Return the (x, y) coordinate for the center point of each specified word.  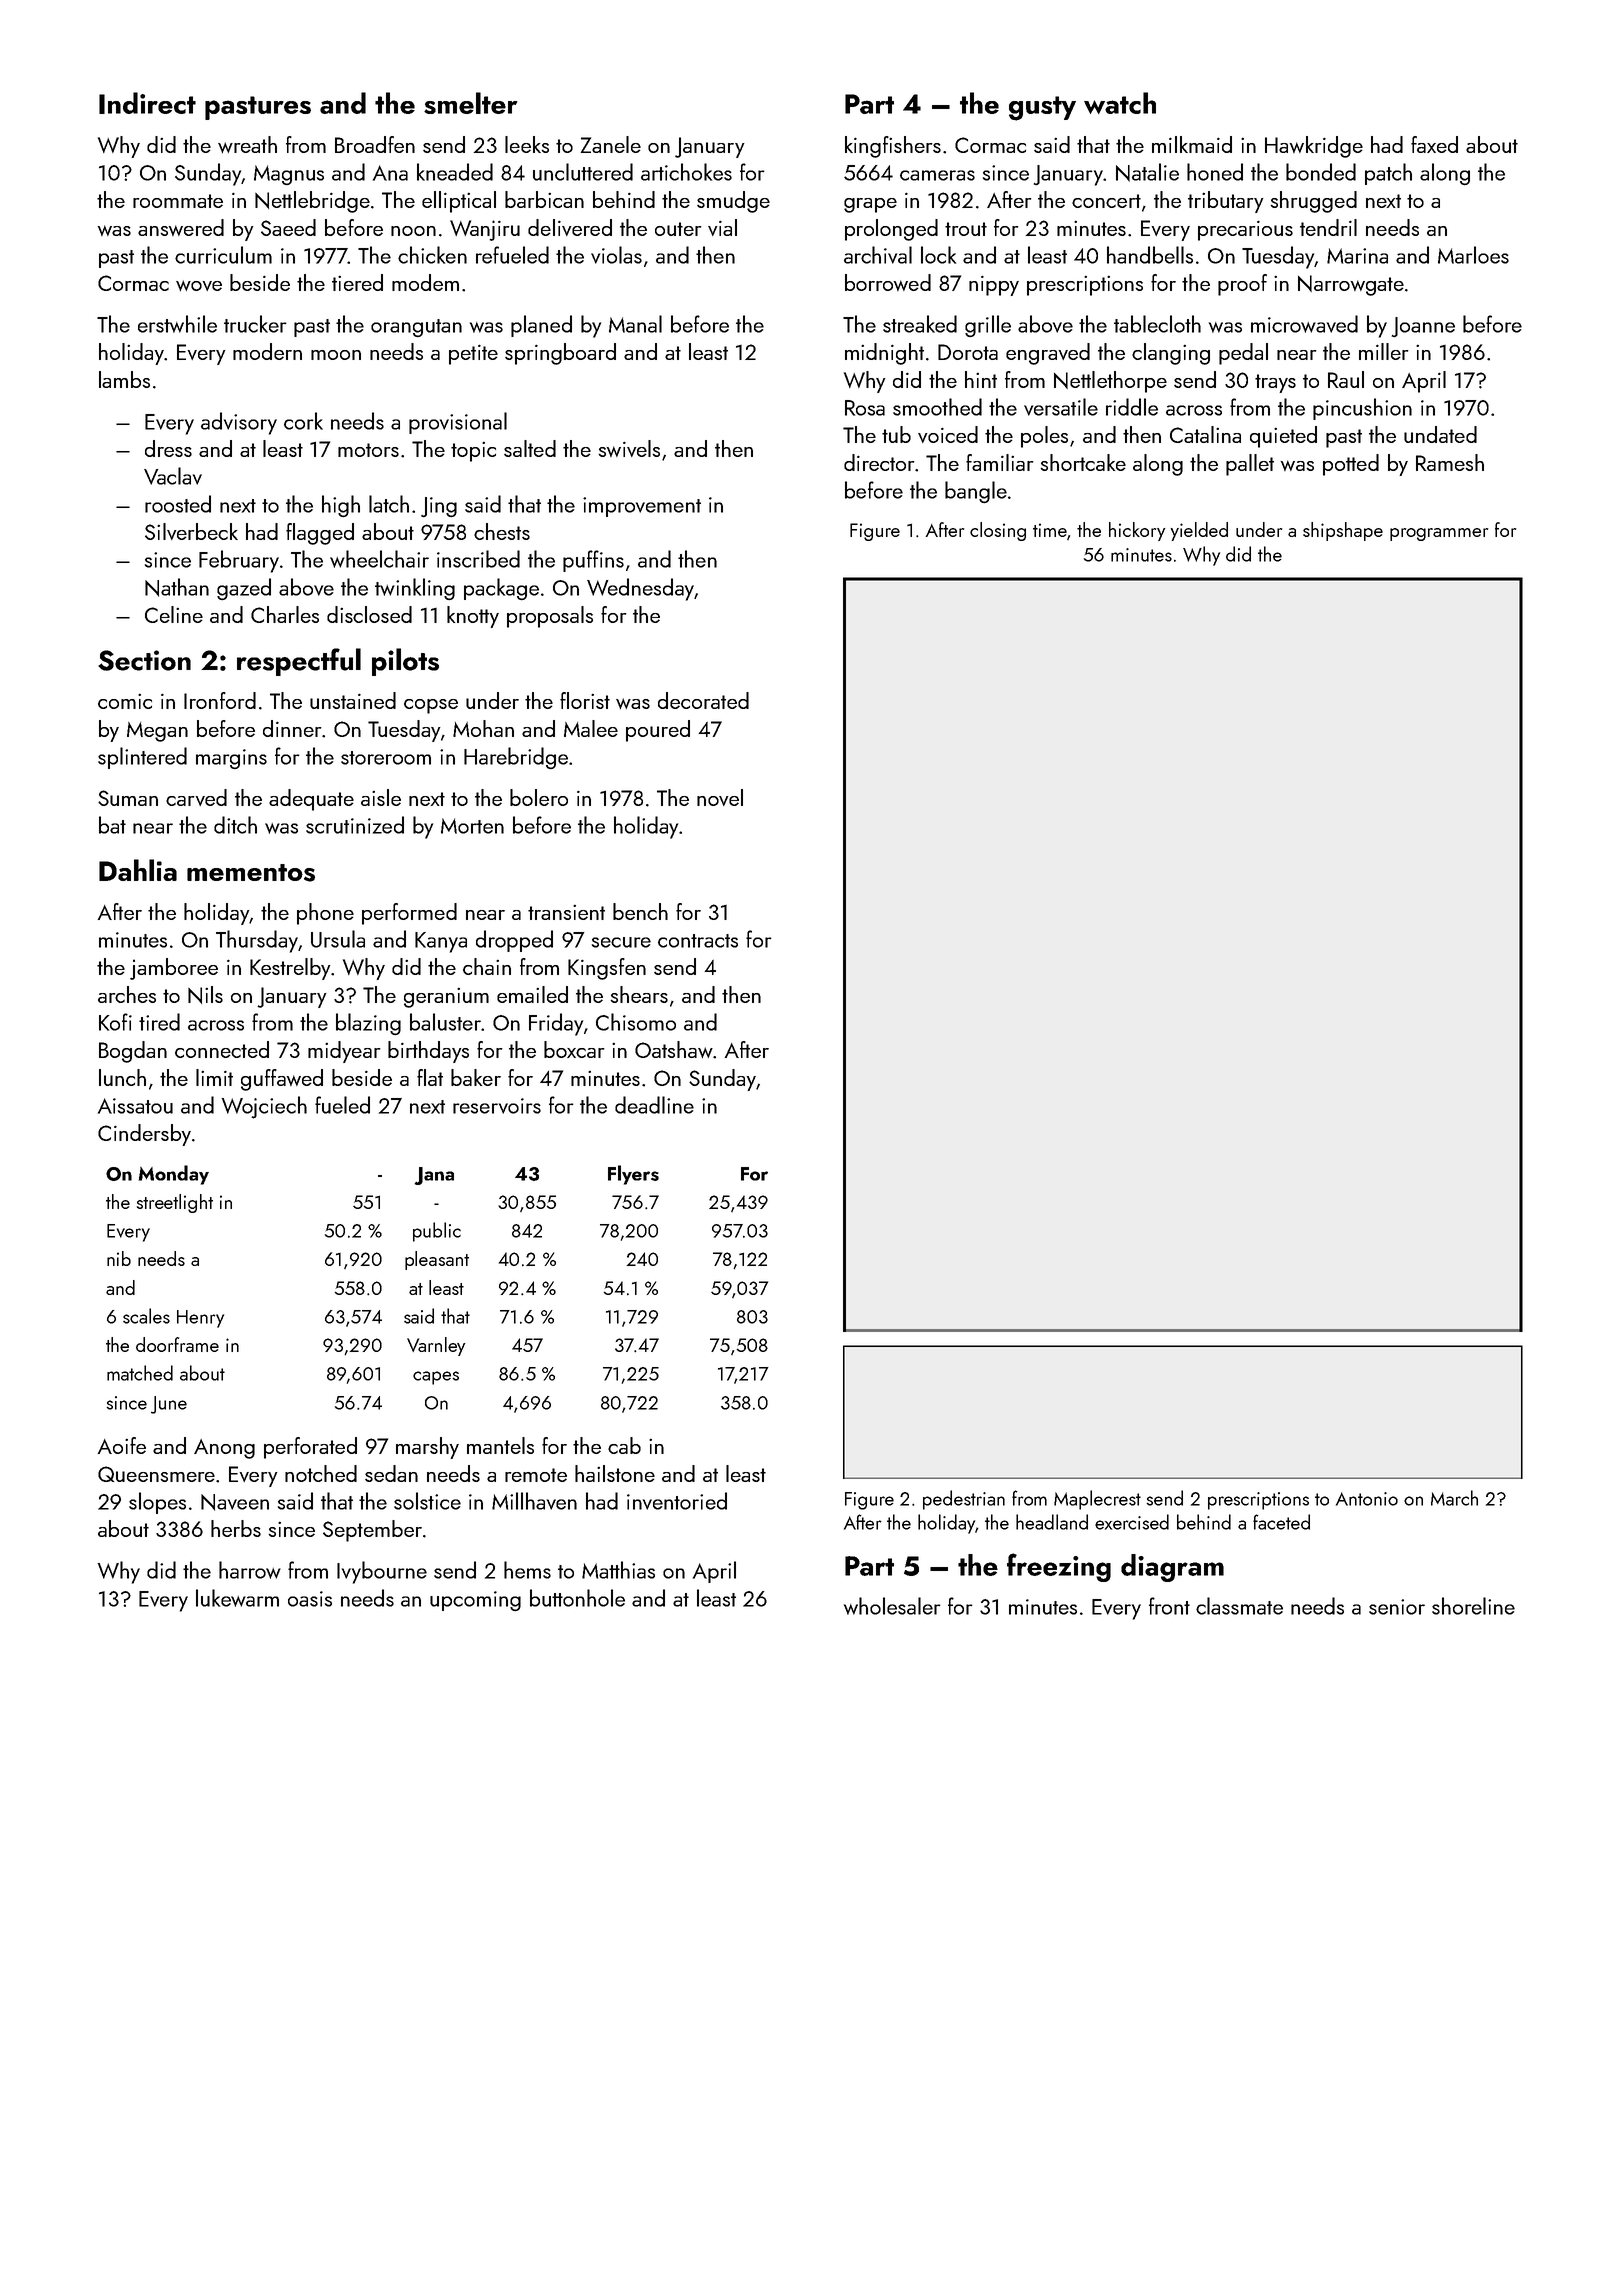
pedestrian (964, 1500)
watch (1120, 103)
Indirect (147, 103)
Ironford (220, 700)
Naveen (235, 1502)
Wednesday (640, 589)
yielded (1199, 531)
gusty (1042, 108)
